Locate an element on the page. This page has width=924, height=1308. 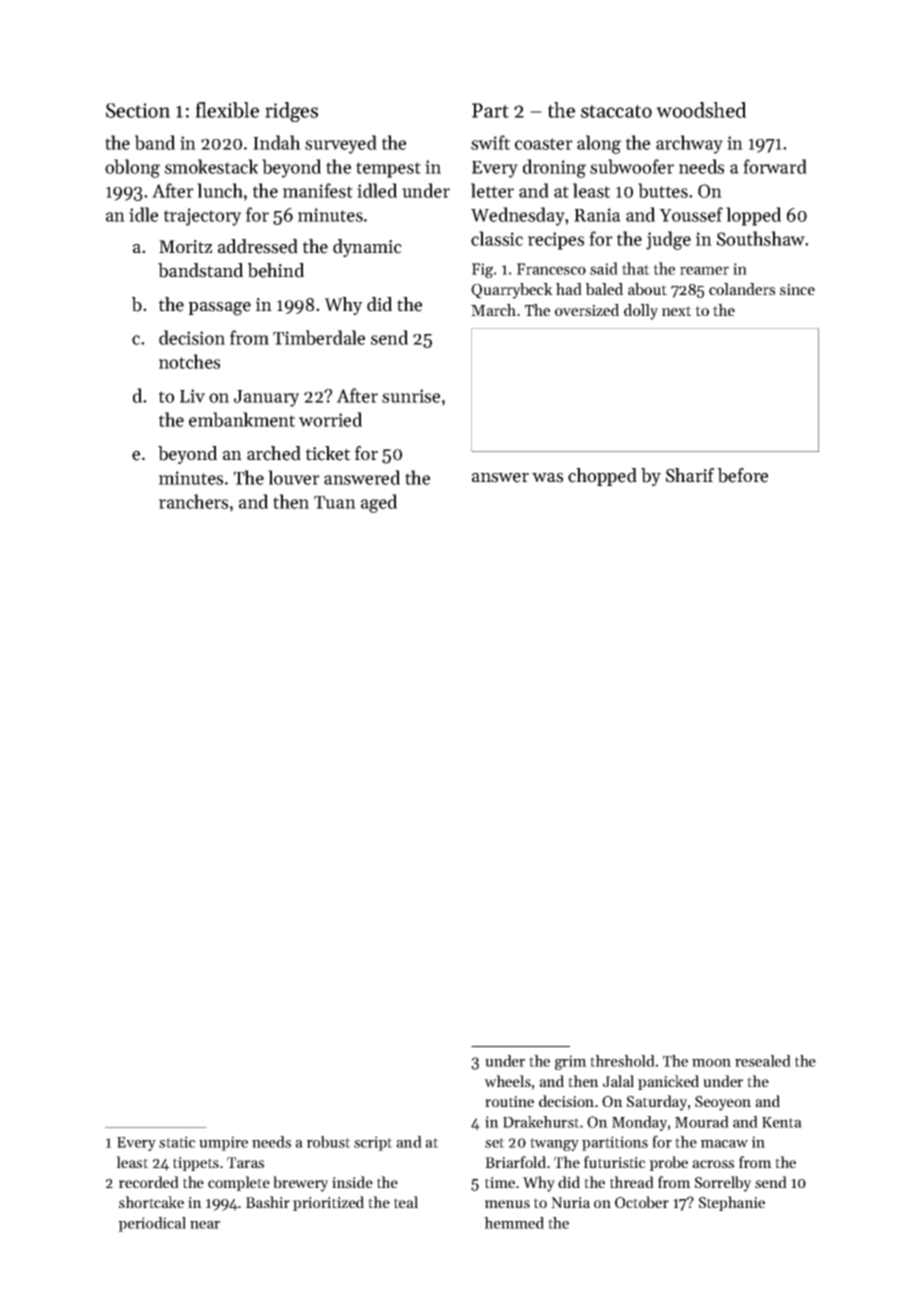
resealed is located at coordinates (763, 1061).
